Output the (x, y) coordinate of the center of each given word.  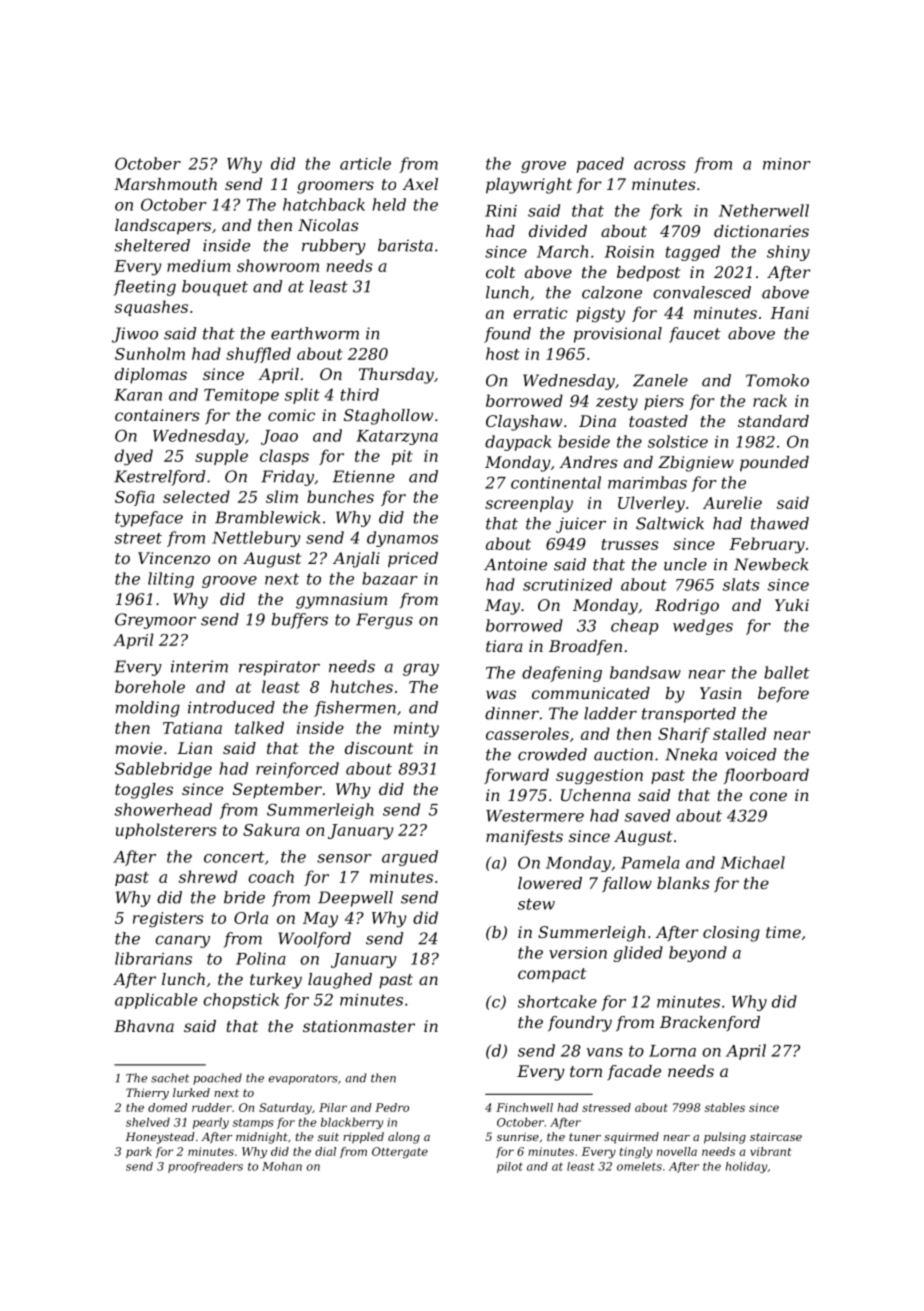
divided (558, 231)
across (659, 165)
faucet (695, 335)
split (302, 396)
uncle (685, 564)
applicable (156, 1001)
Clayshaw (524, 423)
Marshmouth (165, 184)
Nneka (691, 754)
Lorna (672, 1051)
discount (379, 748)
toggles (144, 791)
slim (282, 496)
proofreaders (205, 1167)
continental (556, 482)
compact (552, 975)
